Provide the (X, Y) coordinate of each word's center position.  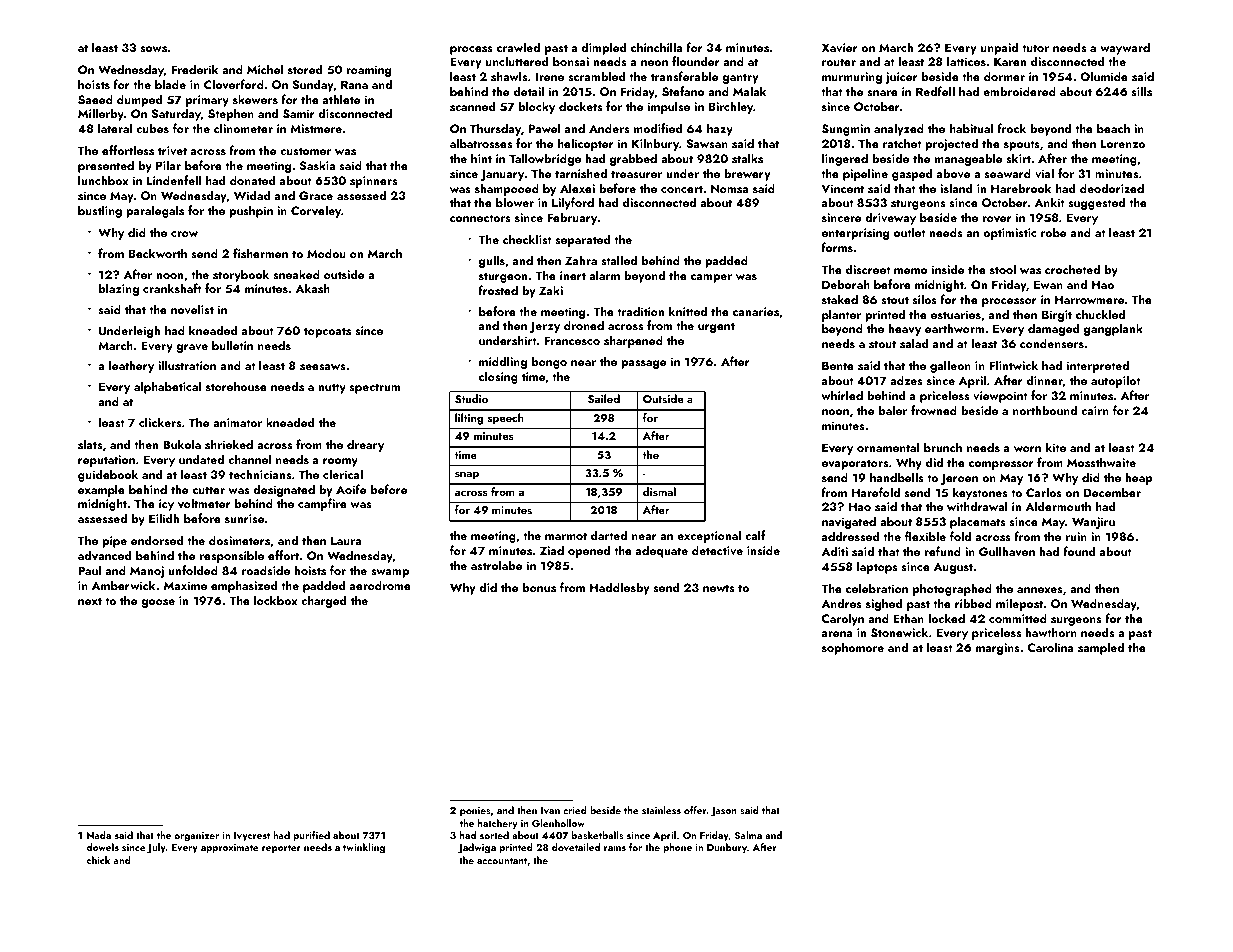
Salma (748, 835)
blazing (119, 289)
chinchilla (656, 47)
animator (237, 422)
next (90, 601)
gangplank (1113, 329)
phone (677, 848)
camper (711, 278)
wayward (1125, 48)
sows (153, 49)
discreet (868, 269)
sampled (1101, 648)
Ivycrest (252, 836)
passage (643, 364)
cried (575, 810)
